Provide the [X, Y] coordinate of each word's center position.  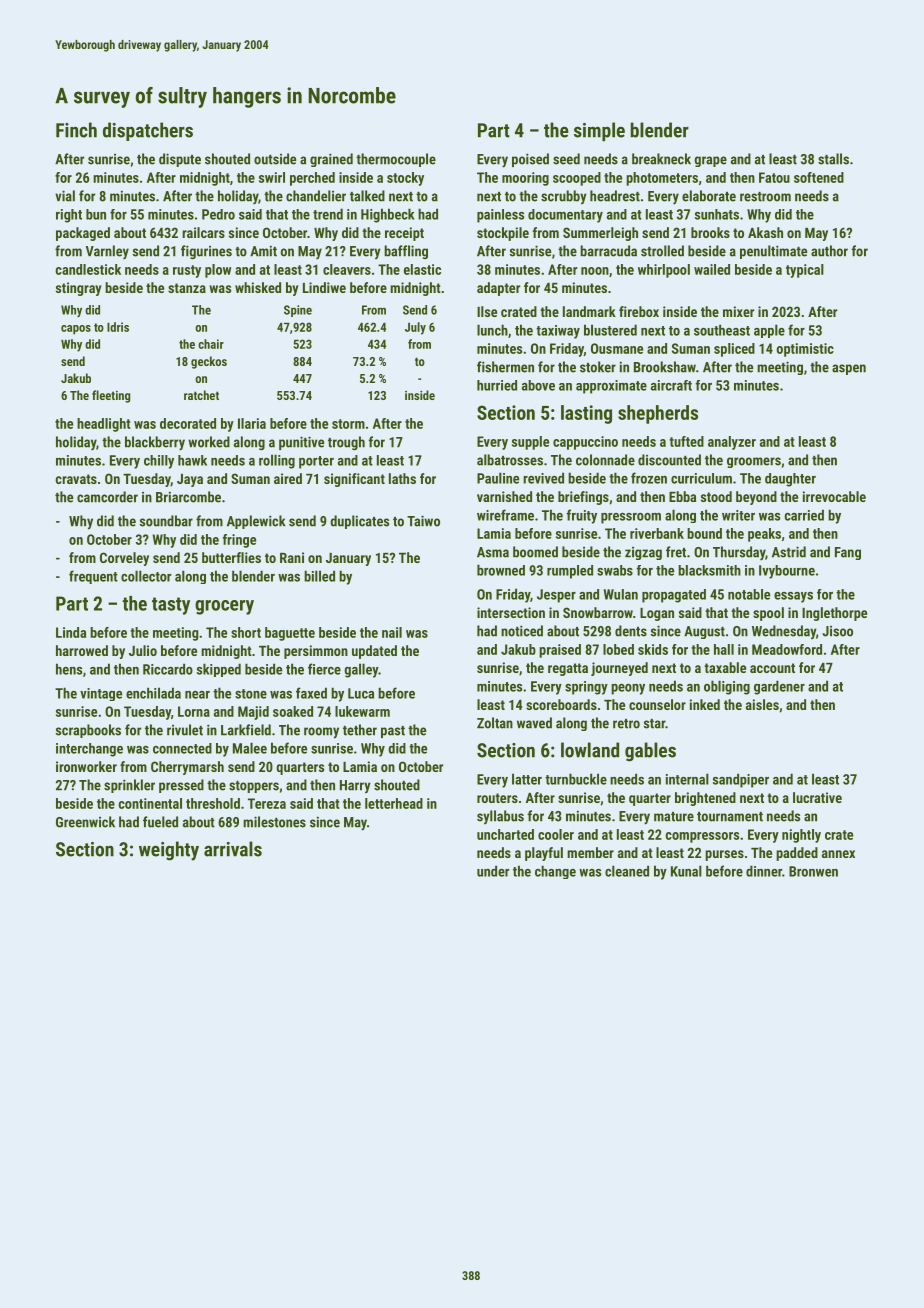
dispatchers [148, 131]
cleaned [627, 871]
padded [797, 854]
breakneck [661, 159]
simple [599, 131]
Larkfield [246, 730]
